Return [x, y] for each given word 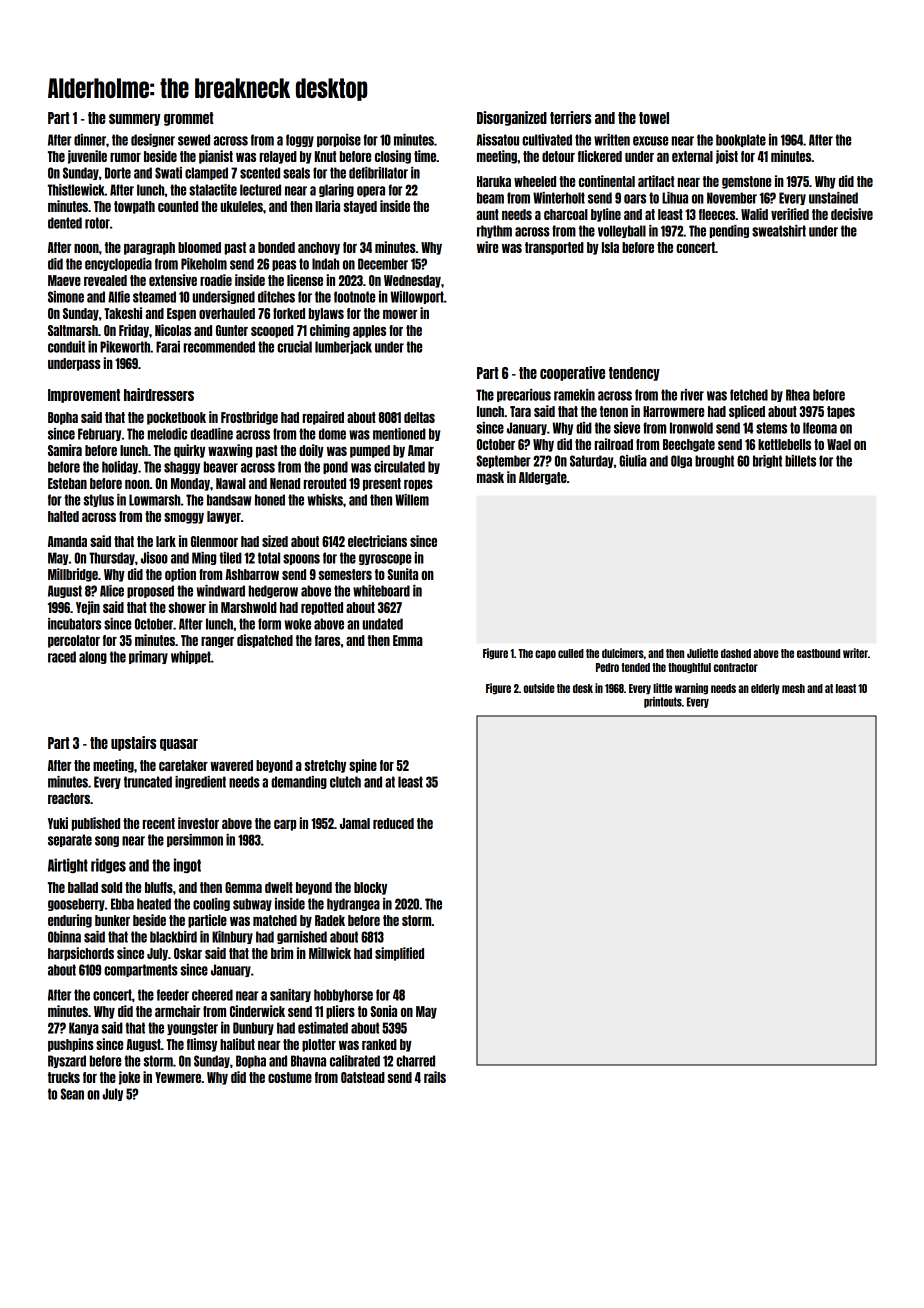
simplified [399, 954]
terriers [570, 117]
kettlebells [784, 444]
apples [369, 331]
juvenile [87, 157]
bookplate [741, 140]
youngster [192, 1028]
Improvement [84, 396]
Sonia [383, 1011]
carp [285, 825]
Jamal [355, 823]
